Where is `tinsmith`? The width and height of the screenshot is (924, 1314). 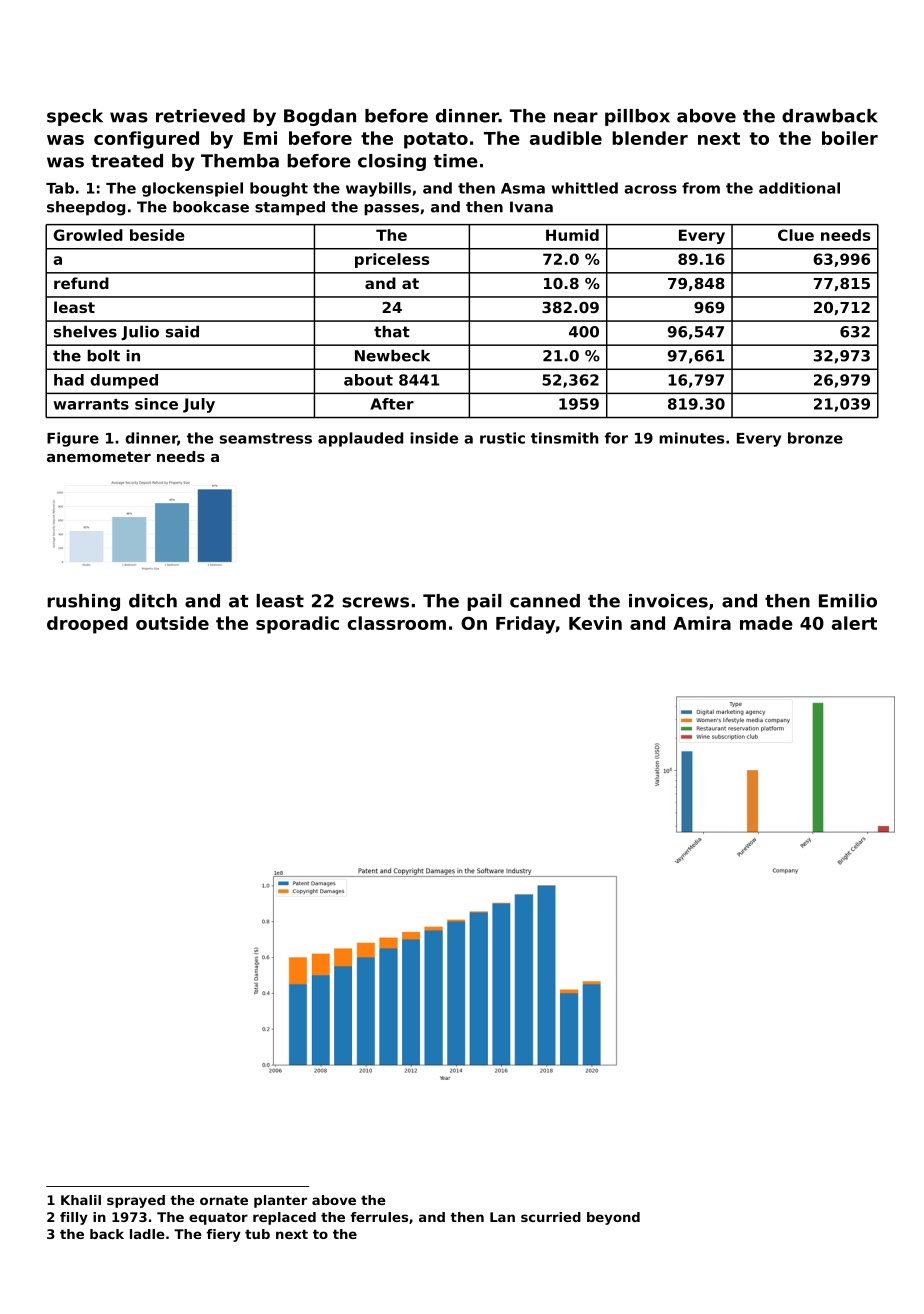 tinsmith is located at coordinates (565, 438).
